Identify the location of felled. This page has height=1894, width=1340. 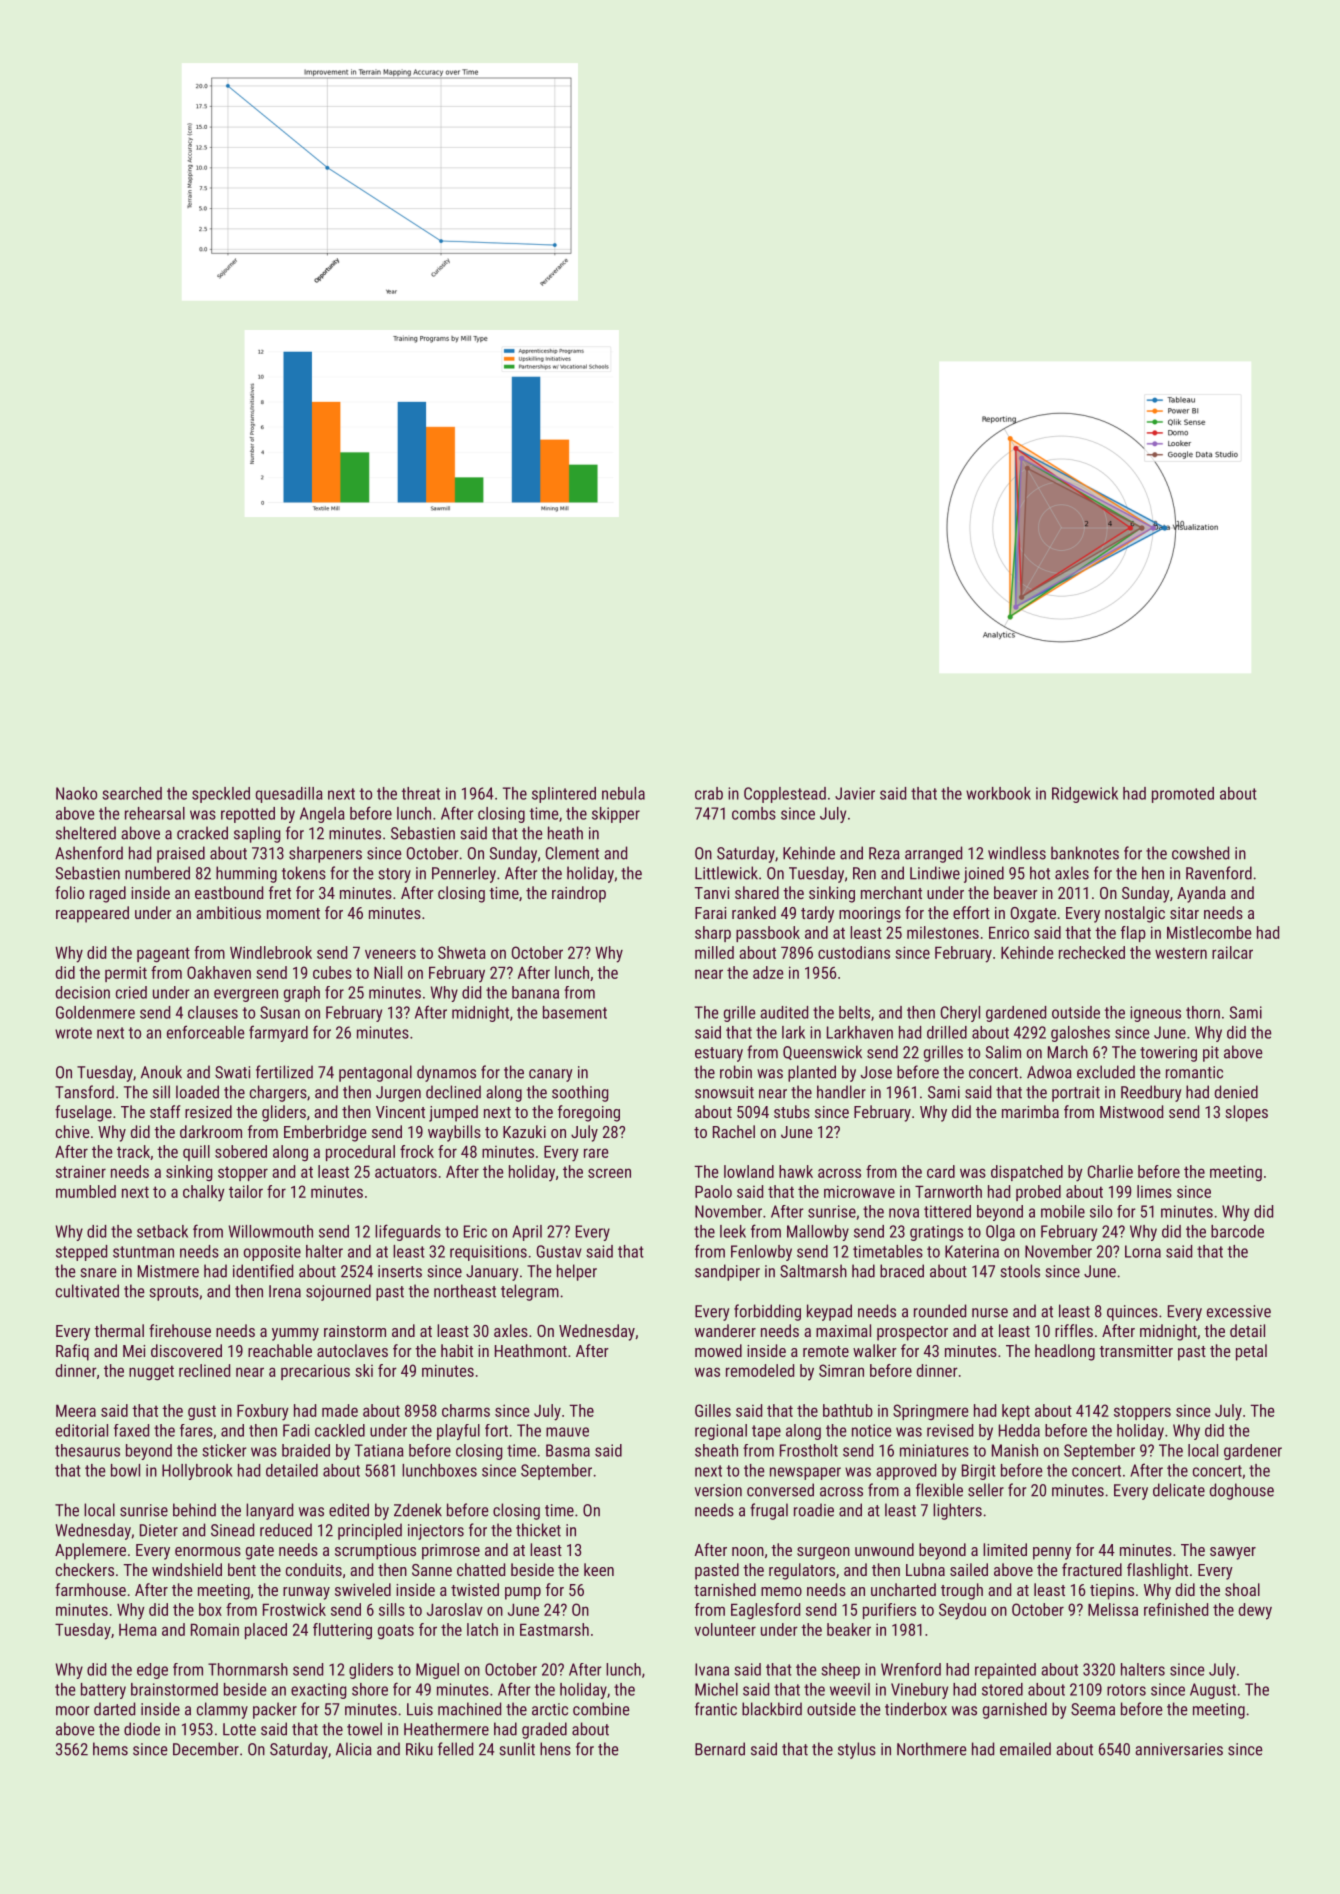
(455, 1749).
